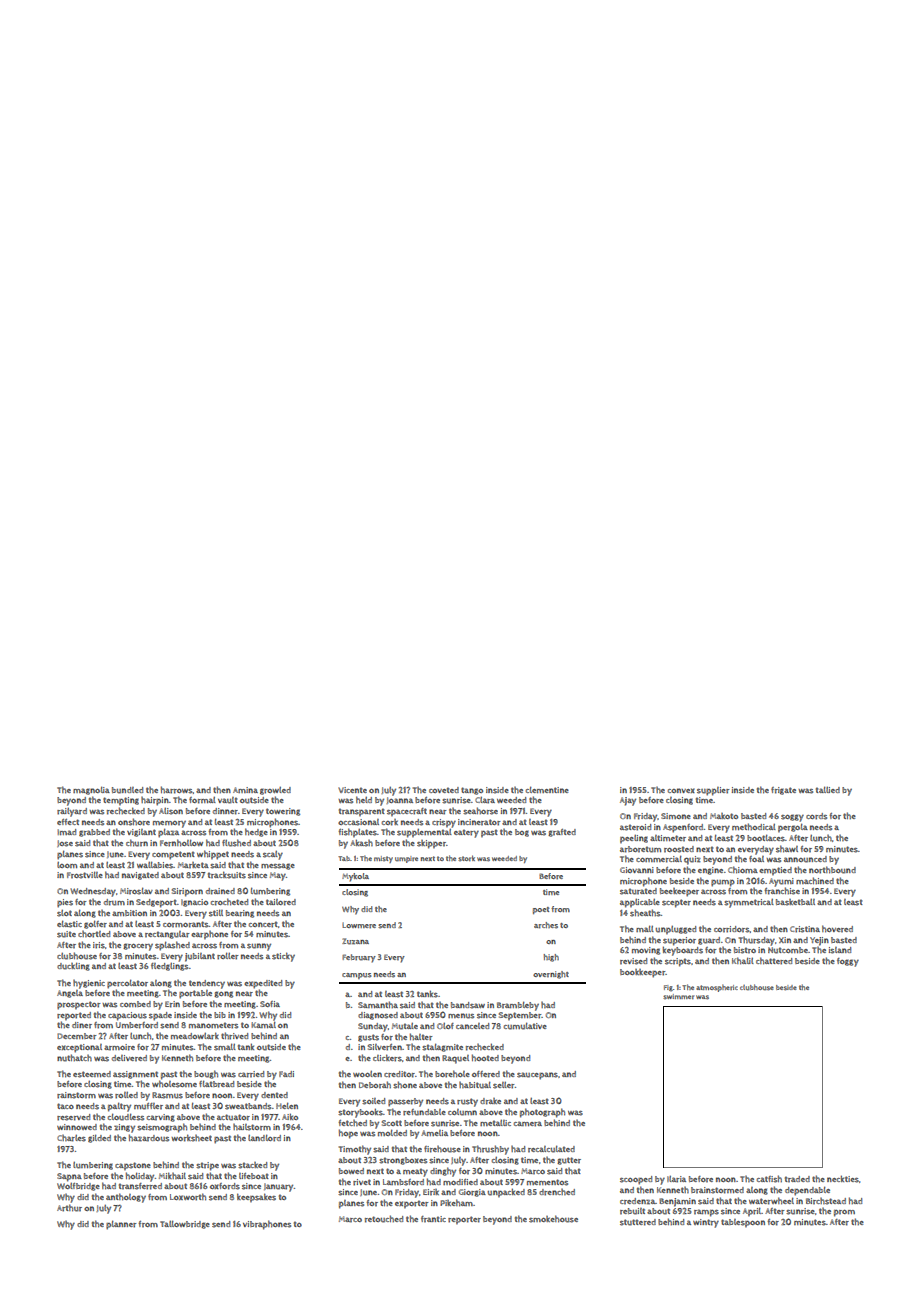 The image size is (924, 1308). What do you see at coordinates (162, 1128) in the screenshot?
I see `seismograph` at bounding box center [162, 1128].
